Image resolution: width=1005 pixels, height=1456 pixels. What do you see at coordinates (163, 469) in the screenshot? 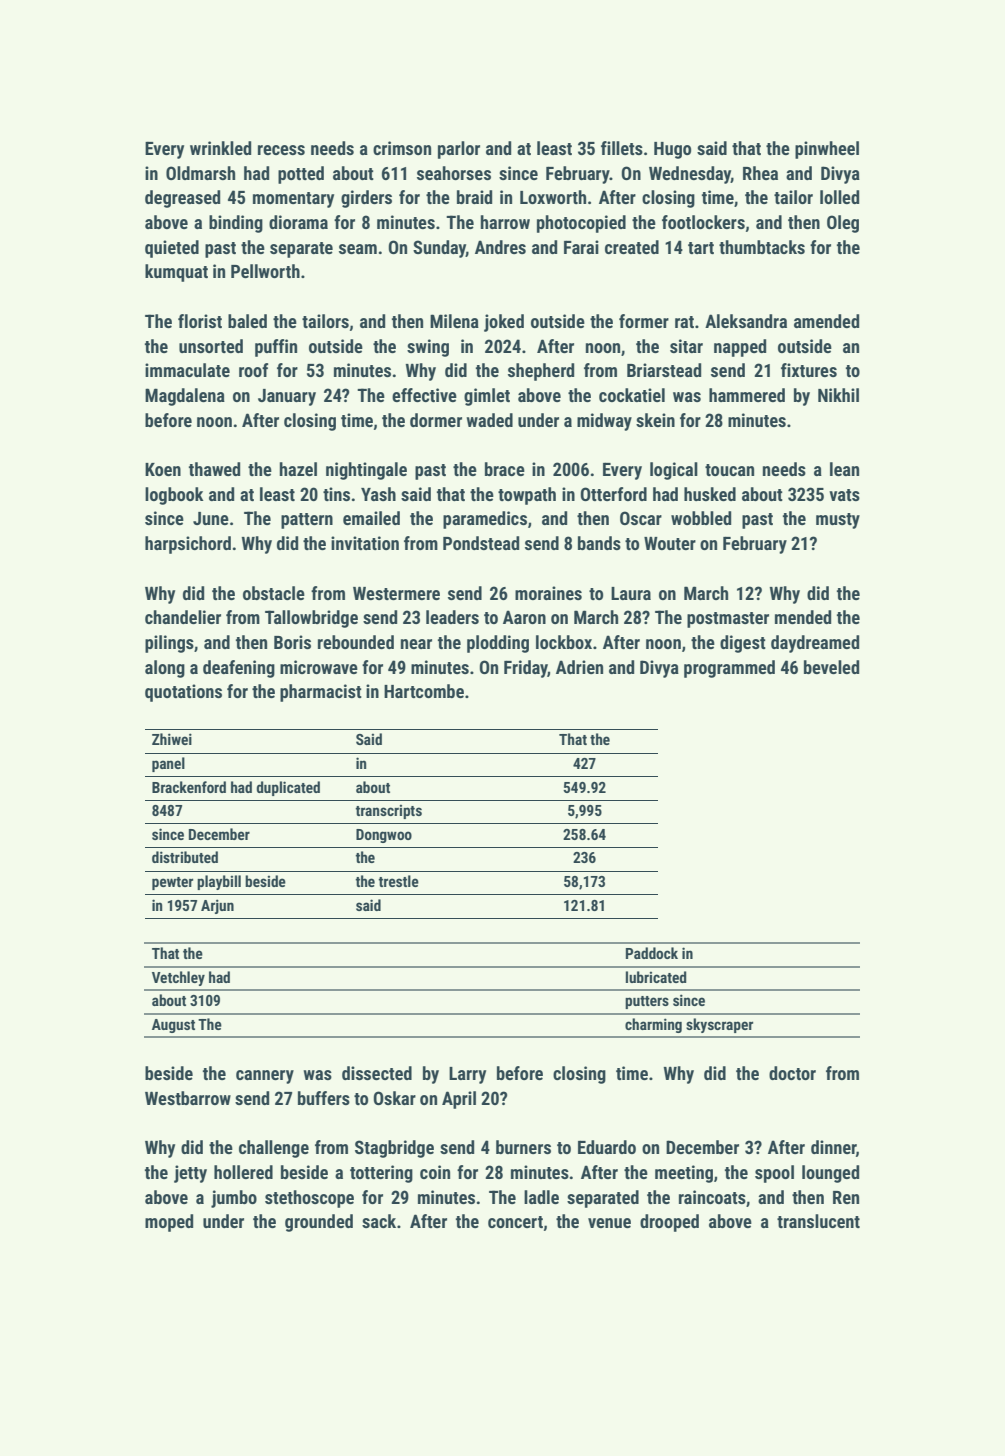
I see `Koen` at bounding box center [163, 469].
